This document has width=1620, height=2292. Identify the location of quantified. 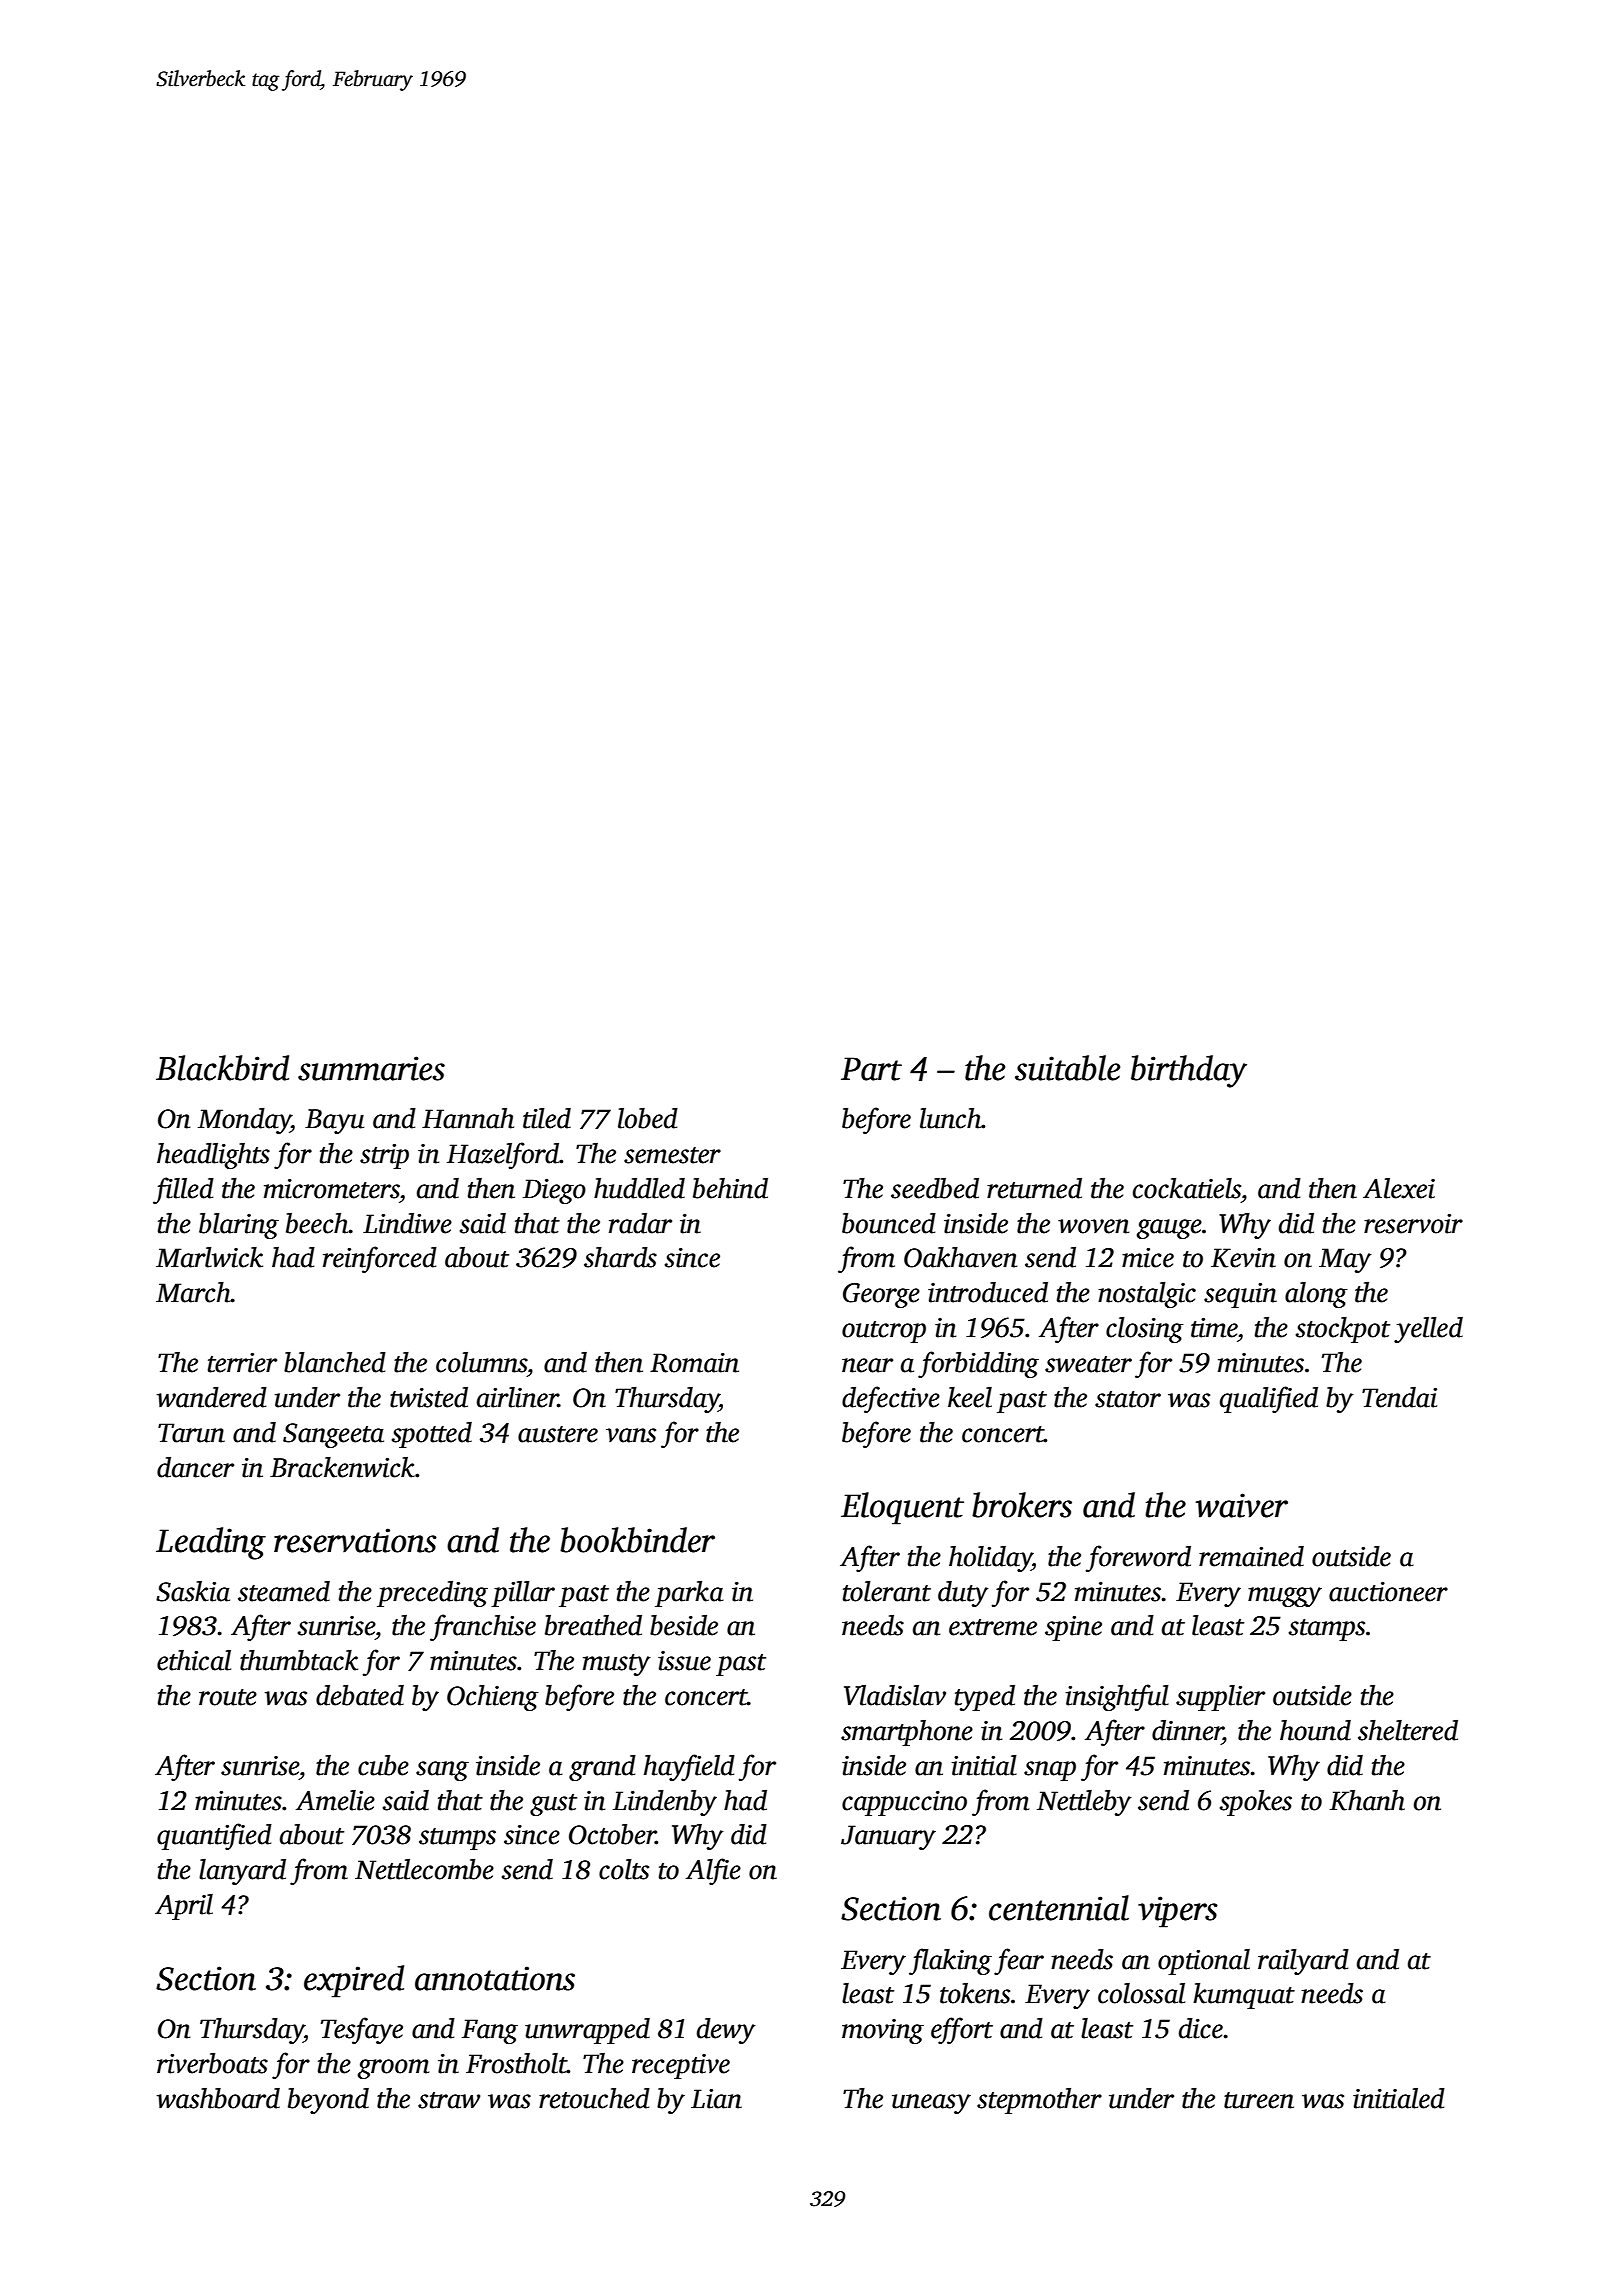
(214, 1836).
